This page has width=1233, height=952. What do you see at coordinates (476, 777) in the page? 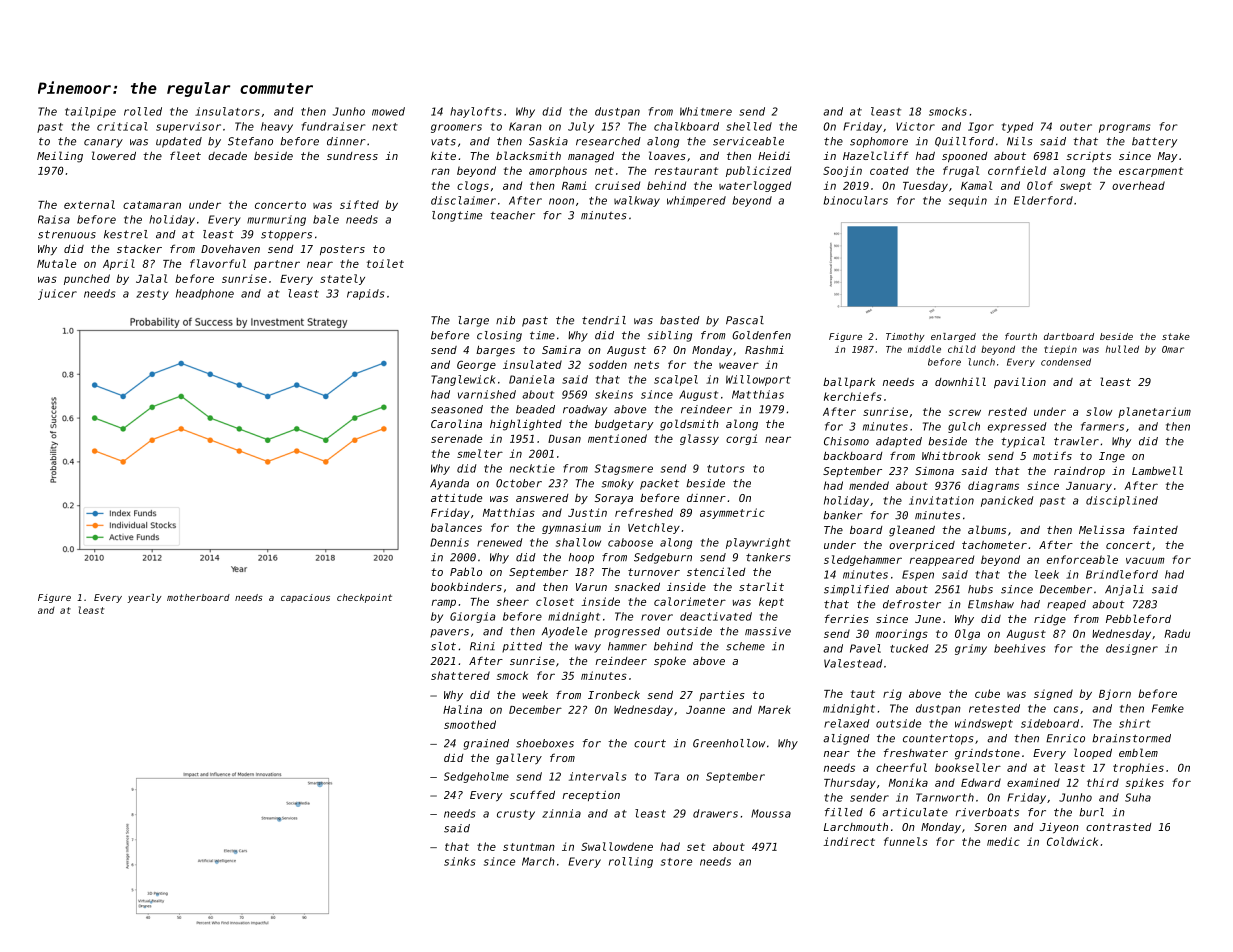
I see `Sedgeholme` at bounding box center [476, 777].
